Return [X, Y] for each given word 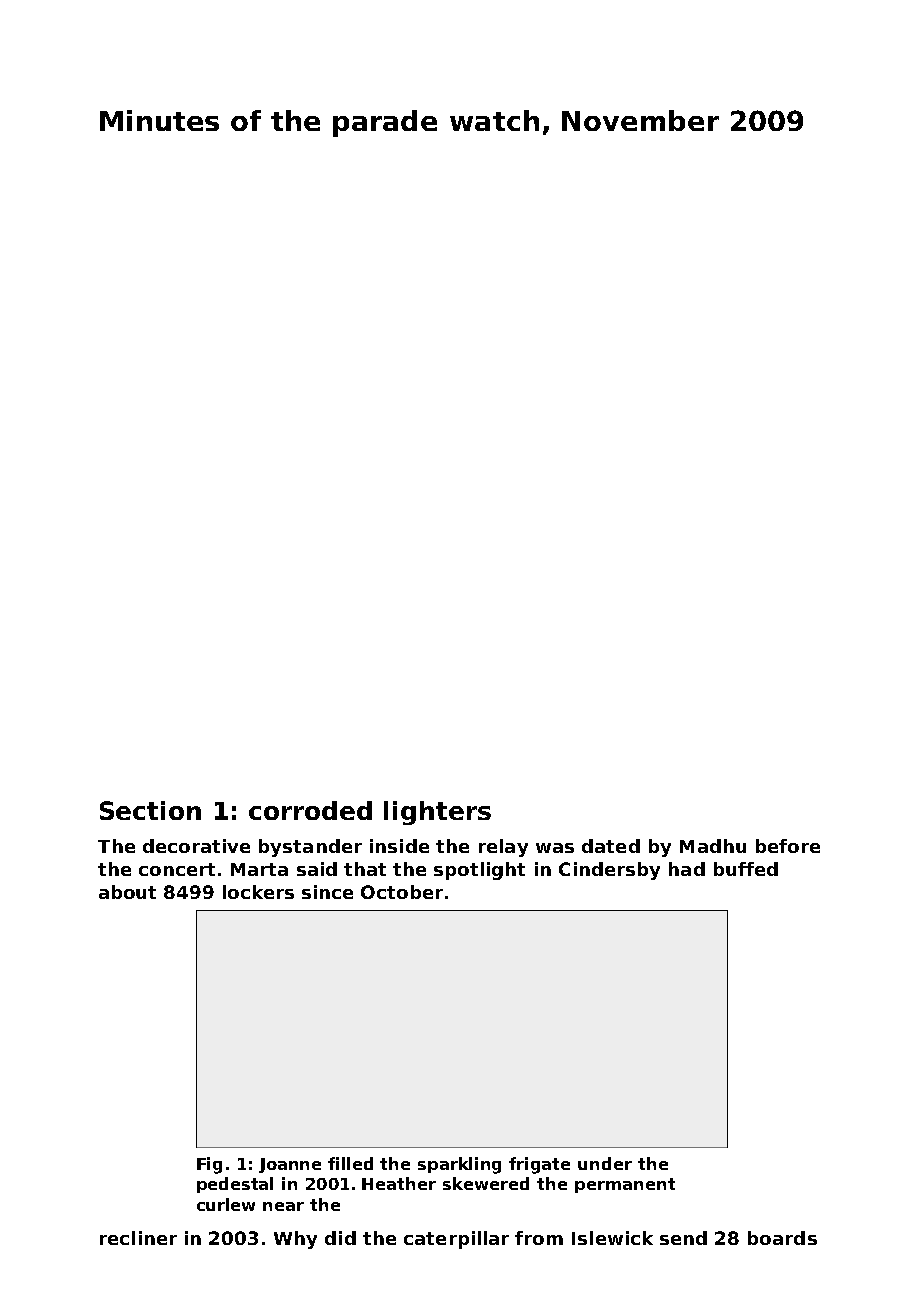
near [283, 1206]
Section [150, 810]
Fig [209, 1165]
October [402, 892]
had [687, 869]
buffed [746, 869]
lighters [437, 813]
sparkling [459, 1165]
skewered [486, 1183]
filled [350, 1163]
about [127, 892]
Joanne [290, 1165]
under [605, 1163]
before [788, 846]
